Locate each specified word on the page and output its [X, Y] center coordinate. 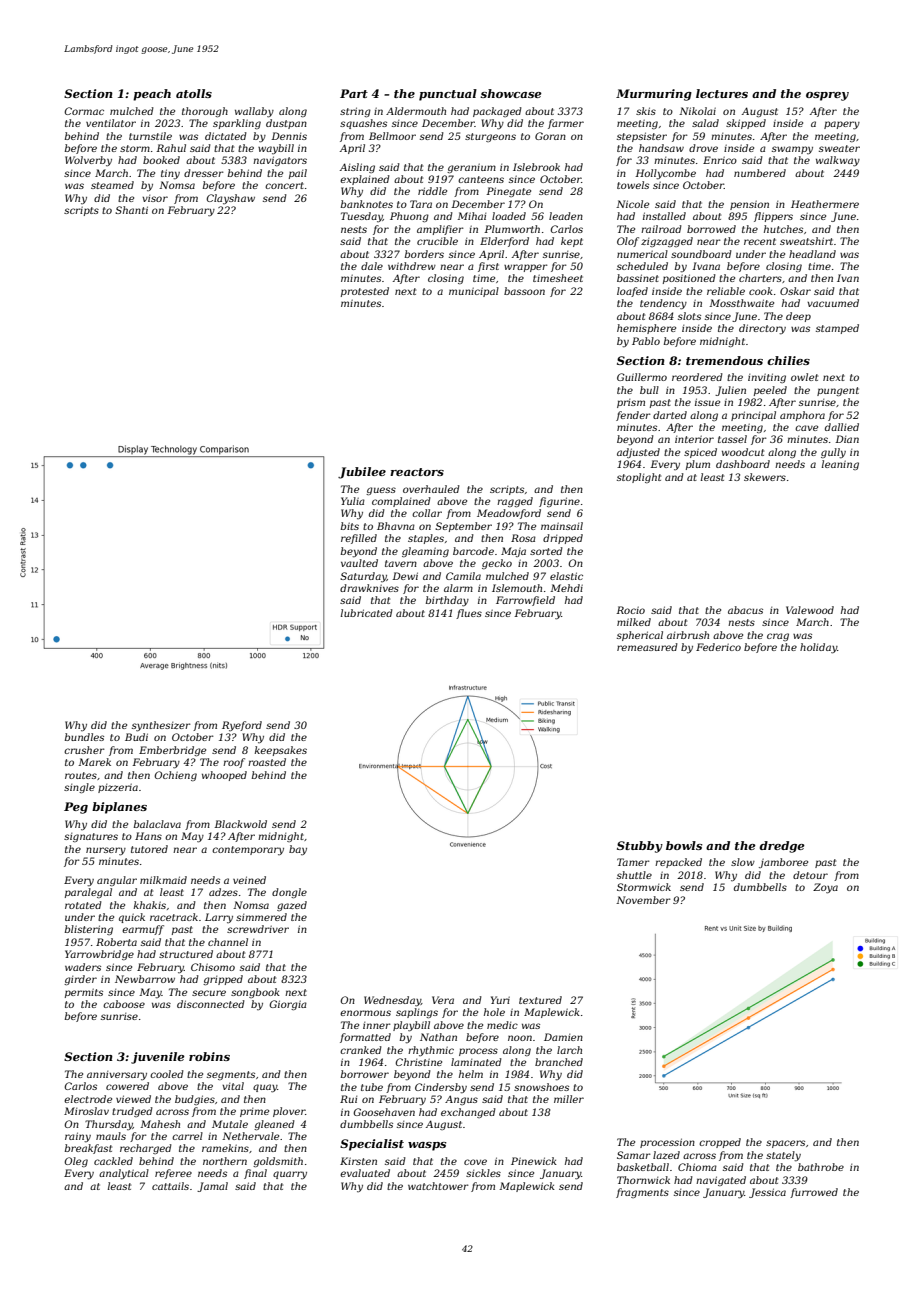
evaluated [365, 1173]
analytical [124, 1174]
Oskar [795, 291]
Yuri [500, 1000]
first [488, 267]
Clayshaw [230, 199]
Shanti [131, 210]
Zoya [825, 888]
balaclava [157, 824]
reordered [697, 377]
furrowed [814, 1193]
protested [365, 292]
